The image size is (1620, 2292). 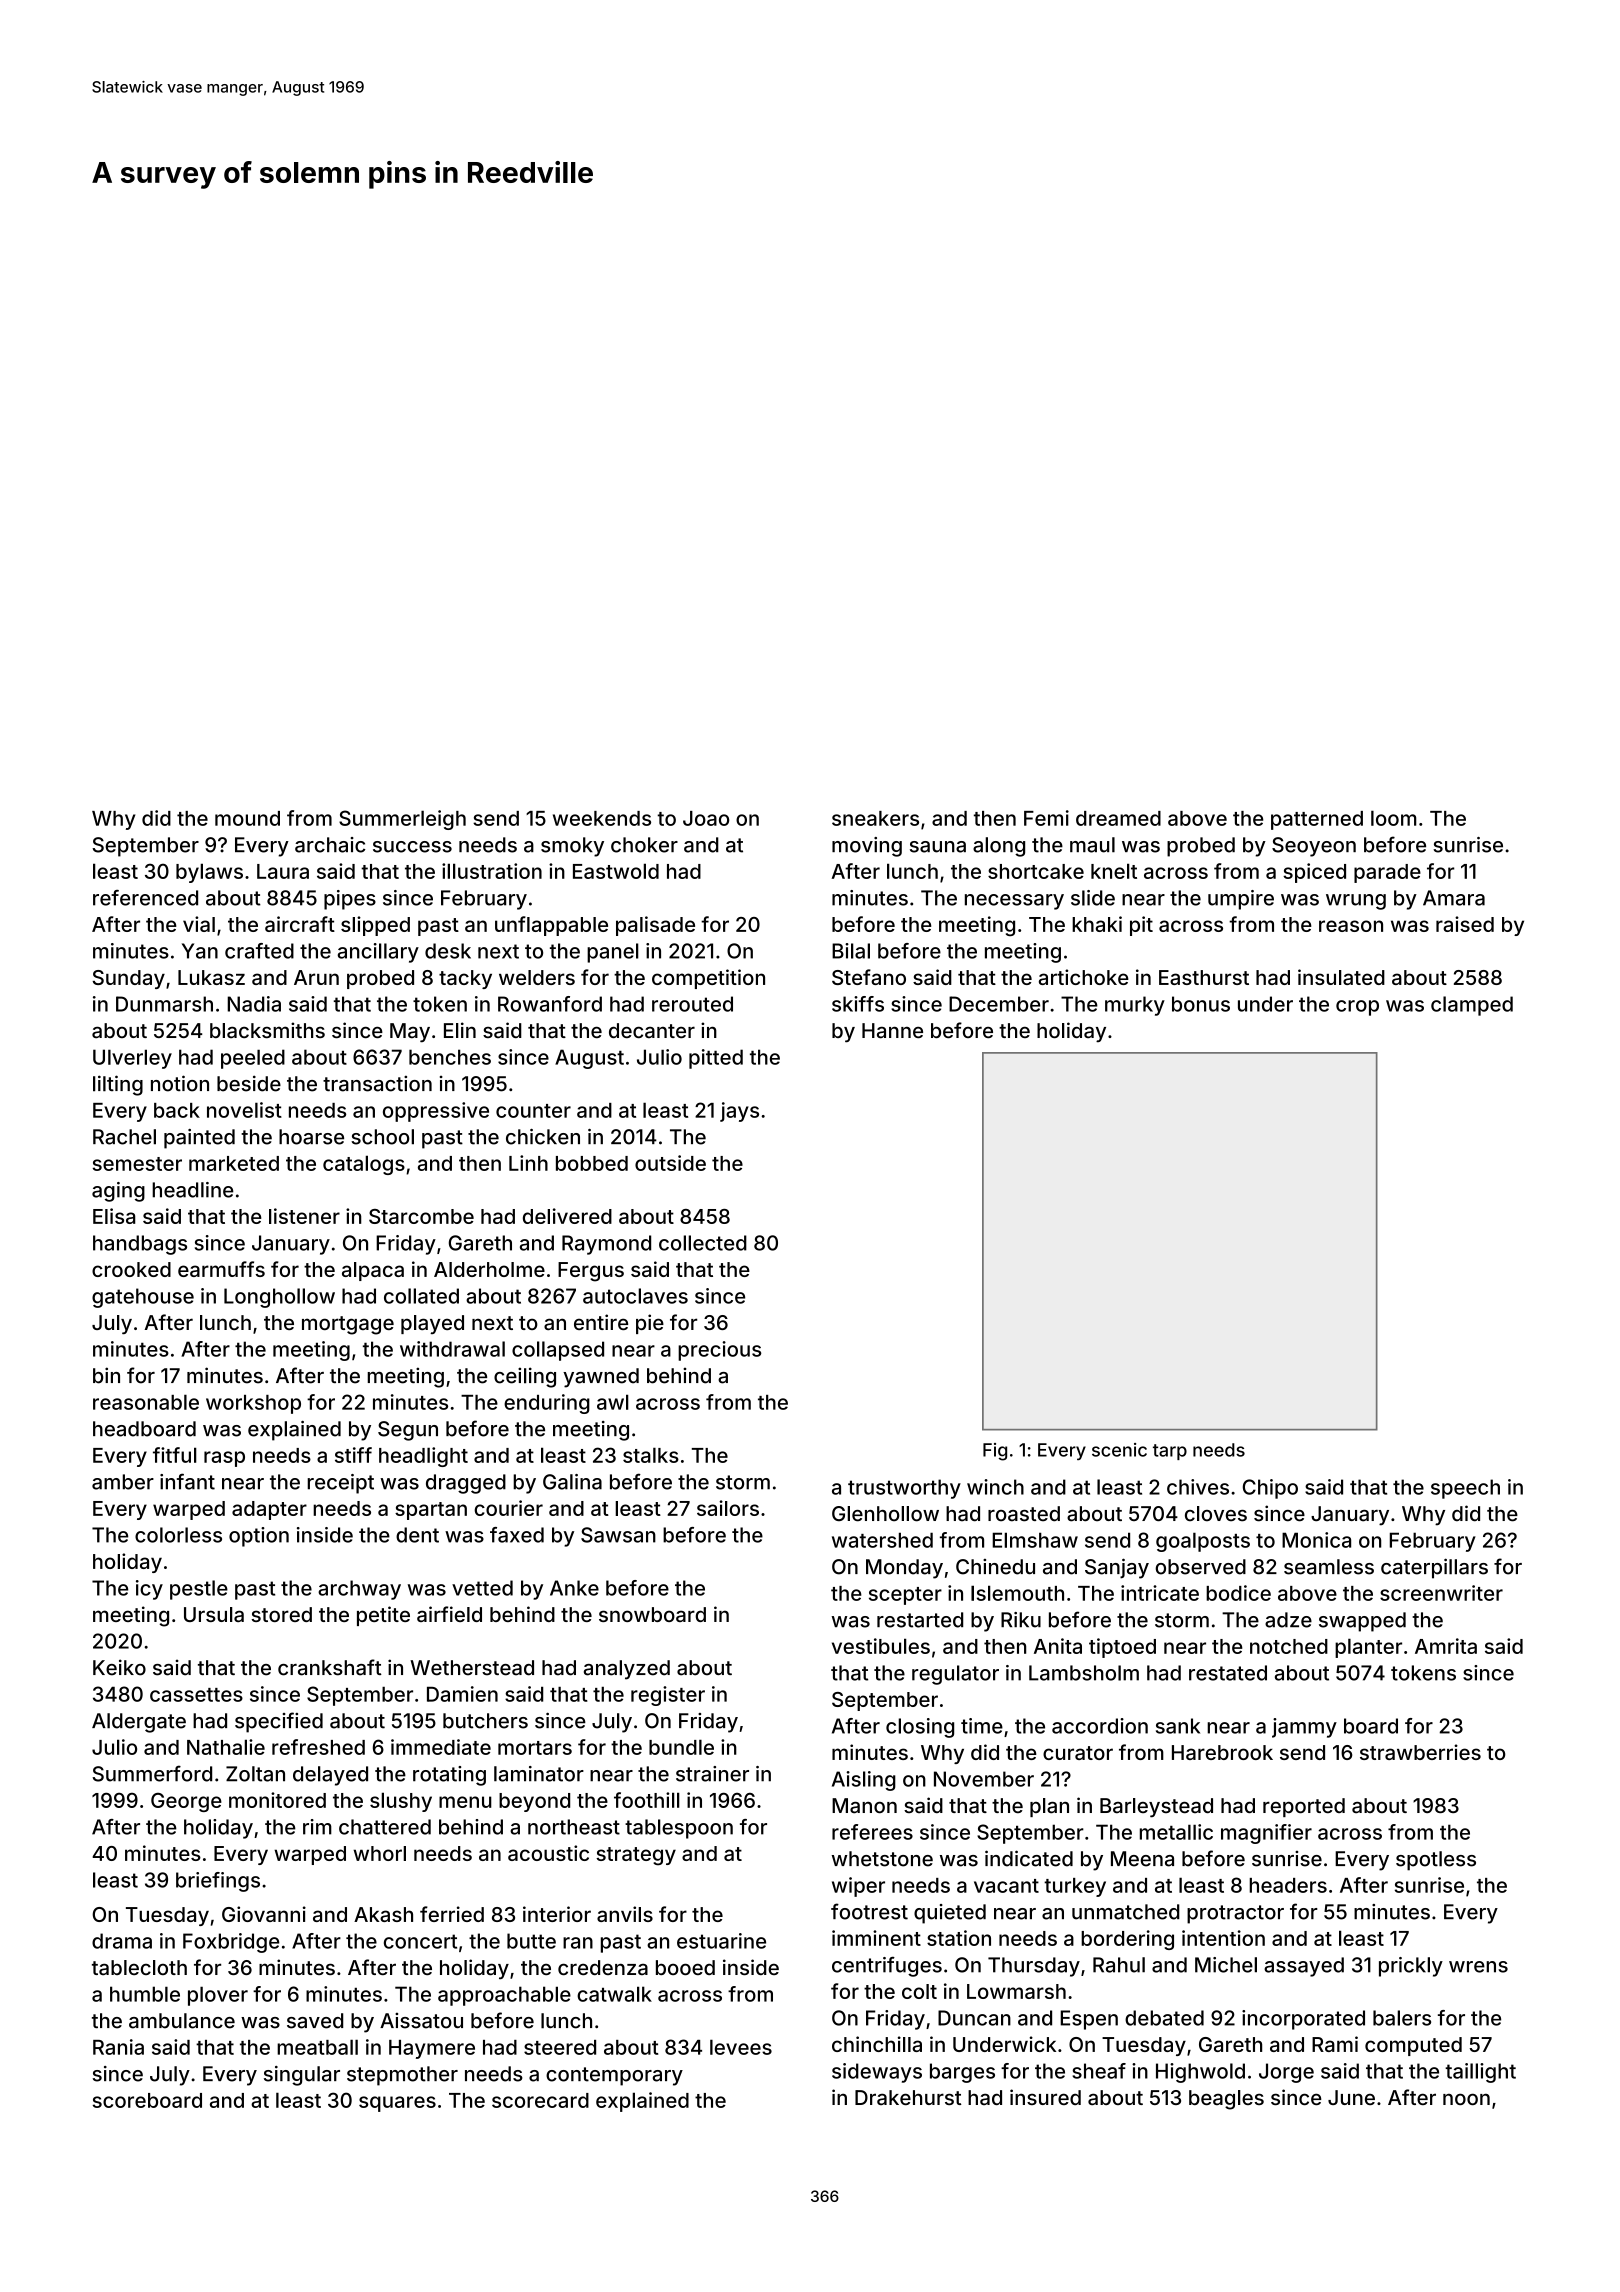 What do you see at coordinates (417, 1535) in the screenshot?
I see `dent` at bounding box center [417, 1535].
